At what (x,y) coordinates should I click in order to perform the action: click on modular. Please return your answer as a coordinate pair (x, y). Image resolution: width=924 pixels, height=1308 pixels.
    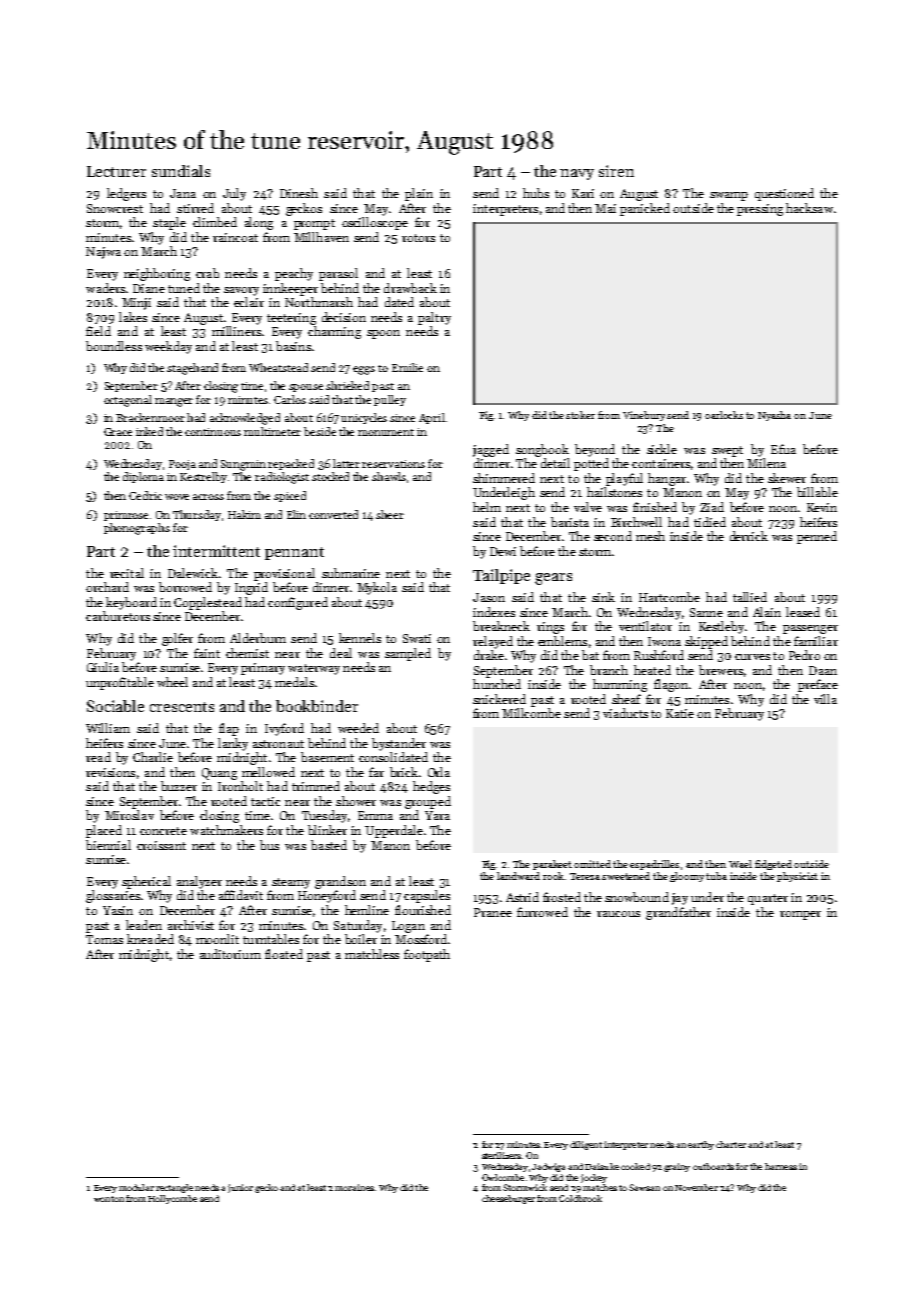
    Looking at the image, I should click on (136, 1187).
